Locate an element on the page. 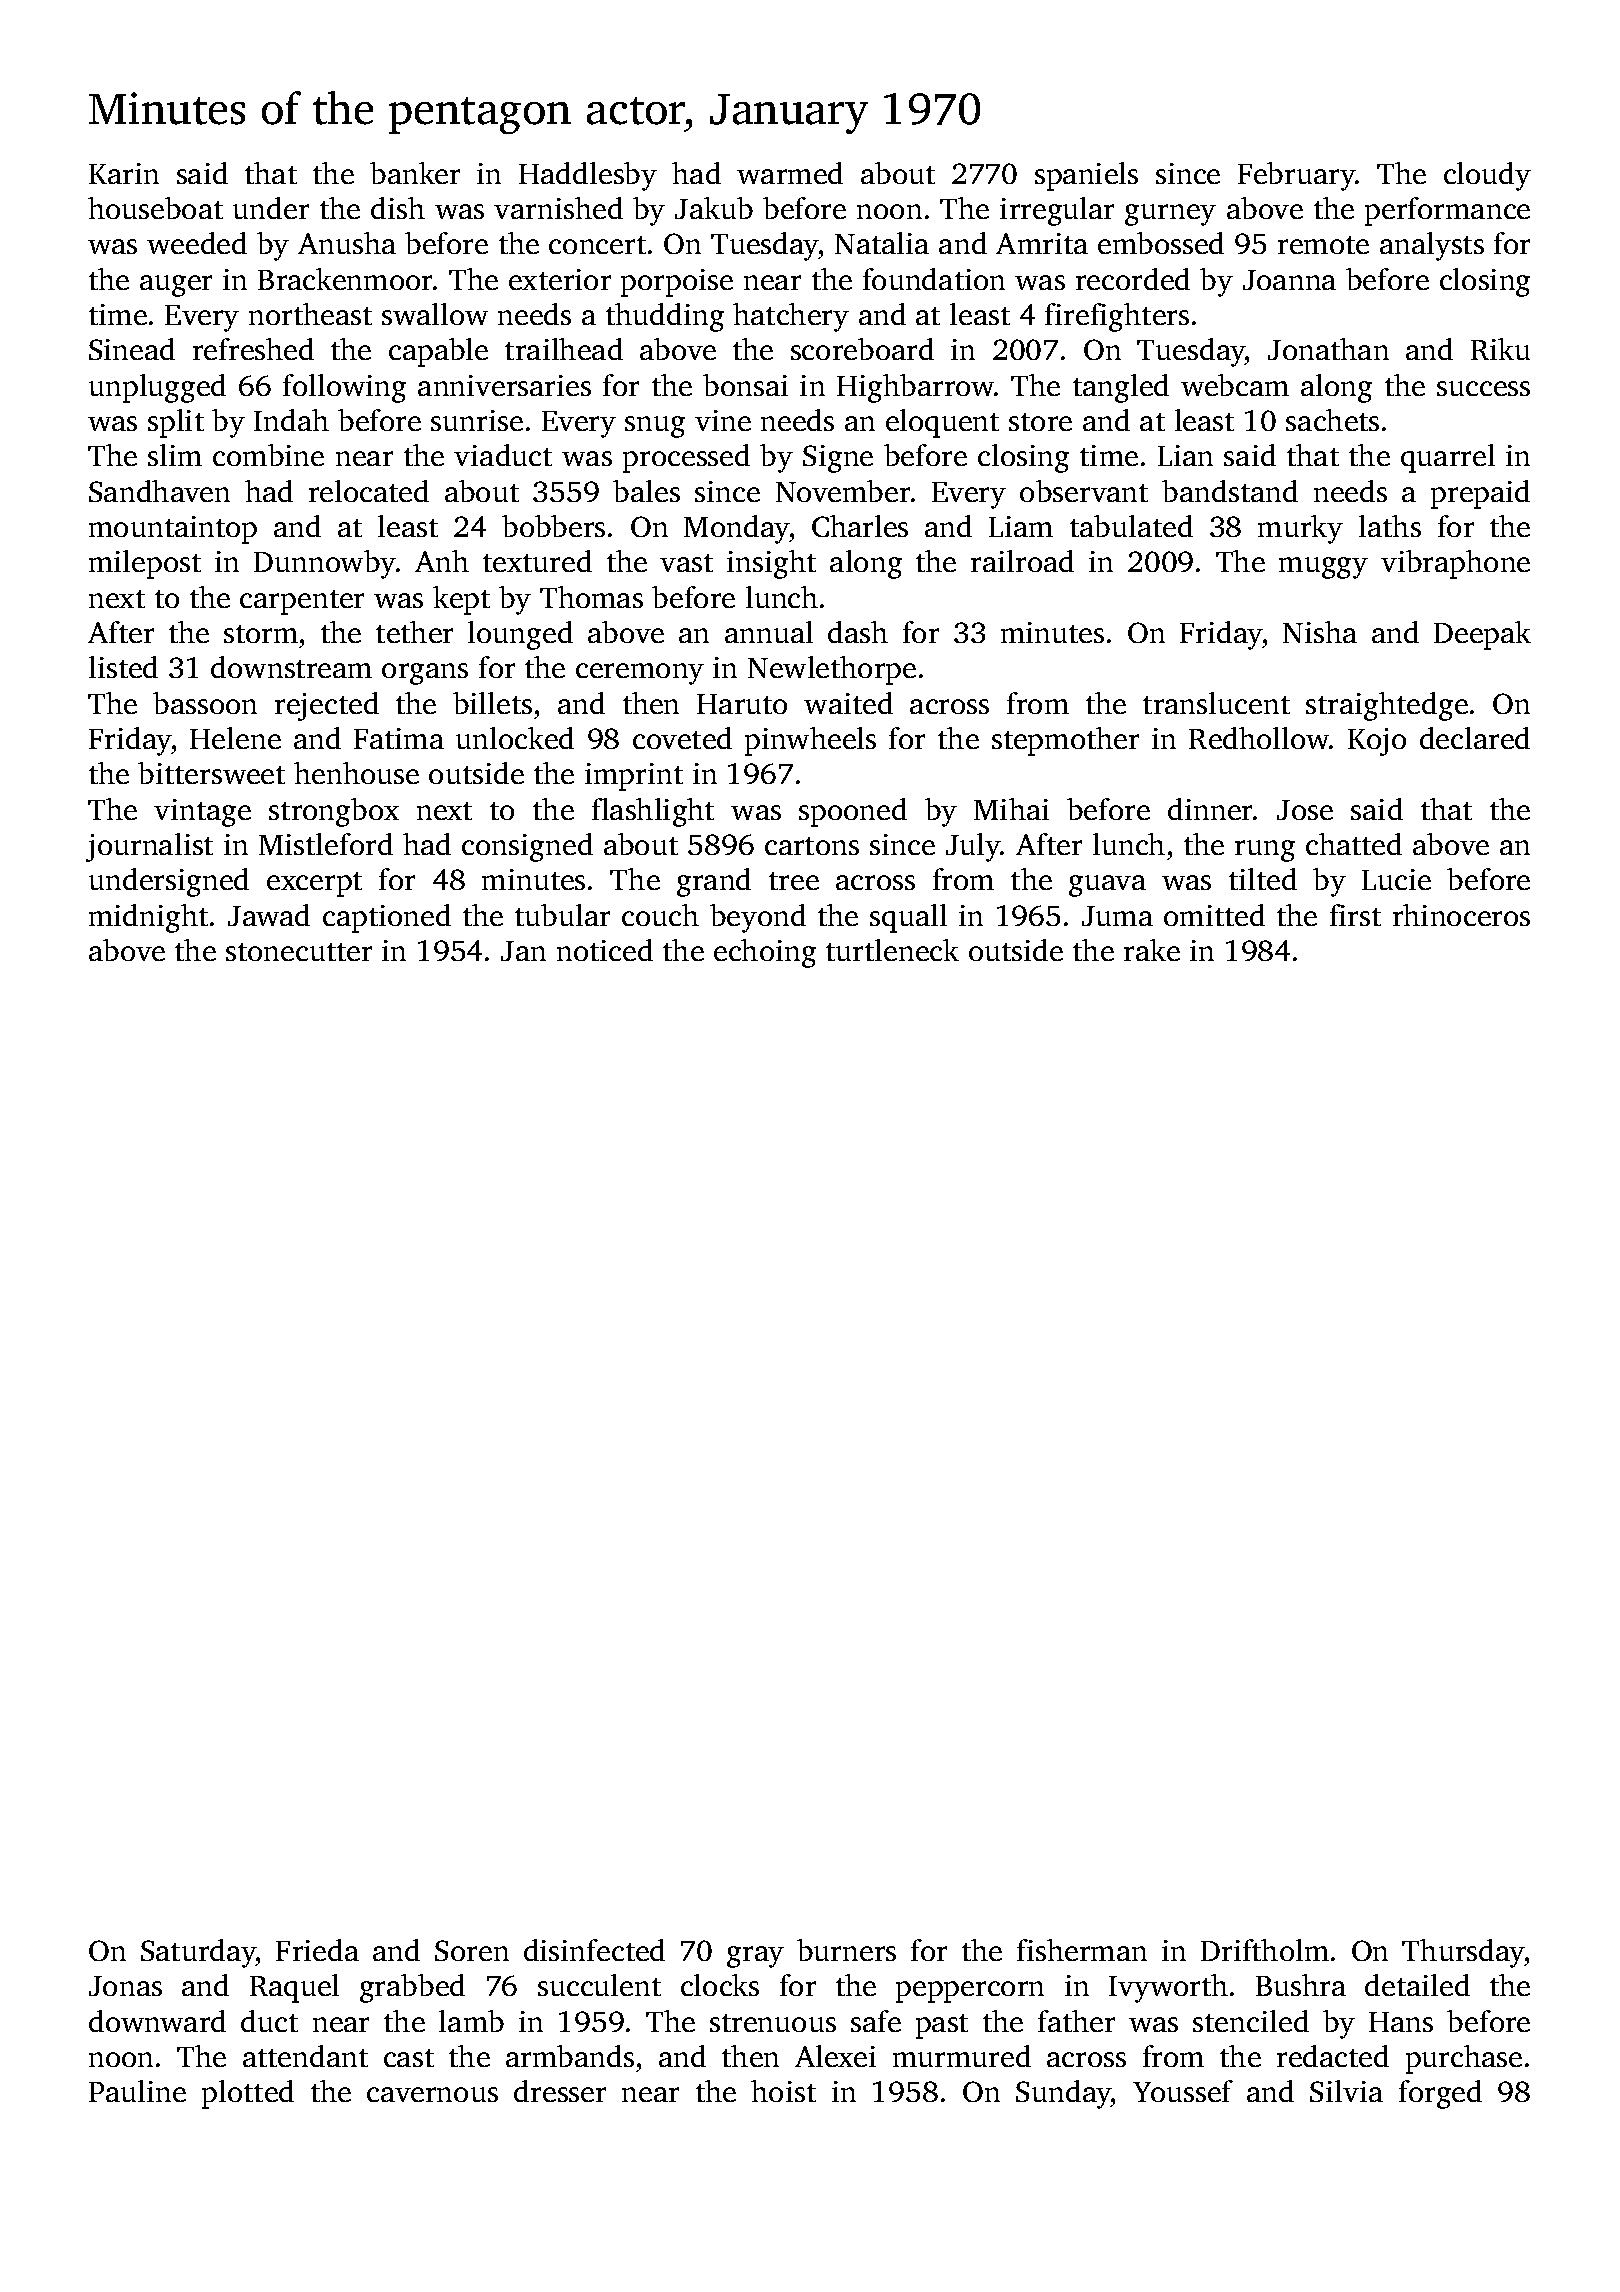  stonecutter is located at coordinates (299, 952).
